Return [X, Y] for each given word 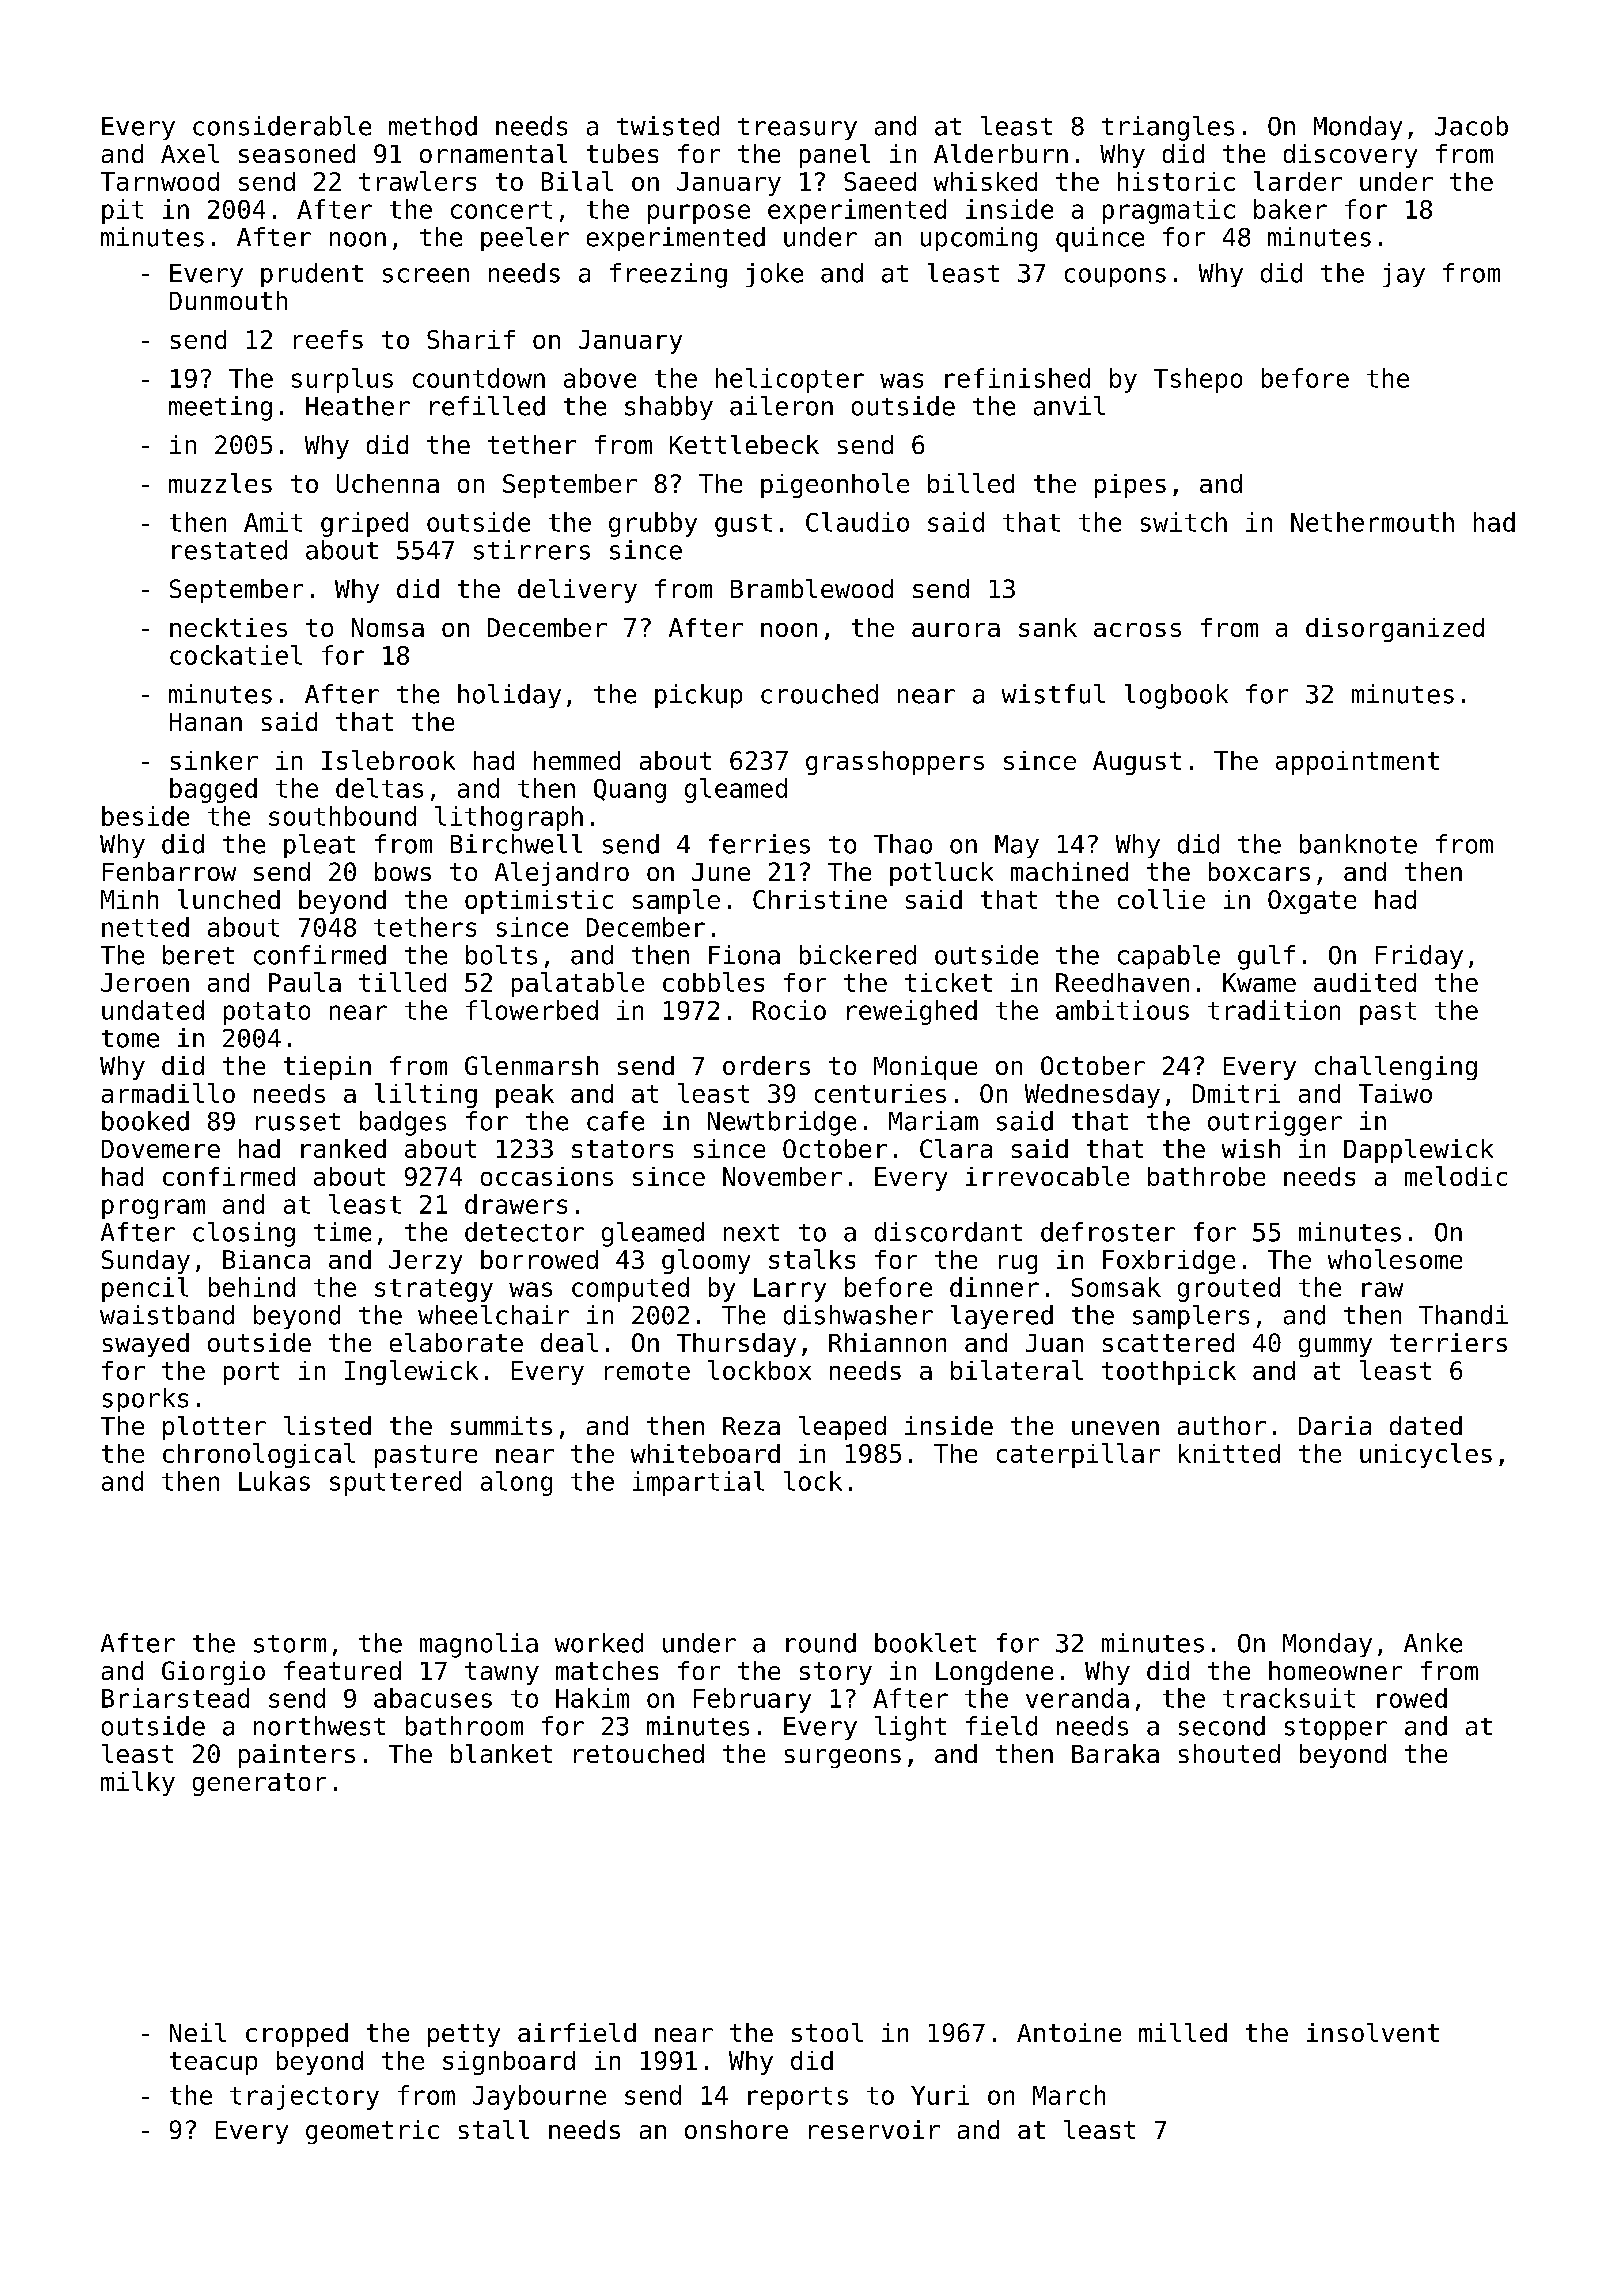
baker [1290, 209]
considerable [282, 126]
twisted [668, 126]
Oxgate [1312, 902]
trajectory [304, 2097]
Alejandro [562, 874]
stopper [1336, 1729]
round [821, 1643]
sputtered [395, 1483]
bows [403, 871]
